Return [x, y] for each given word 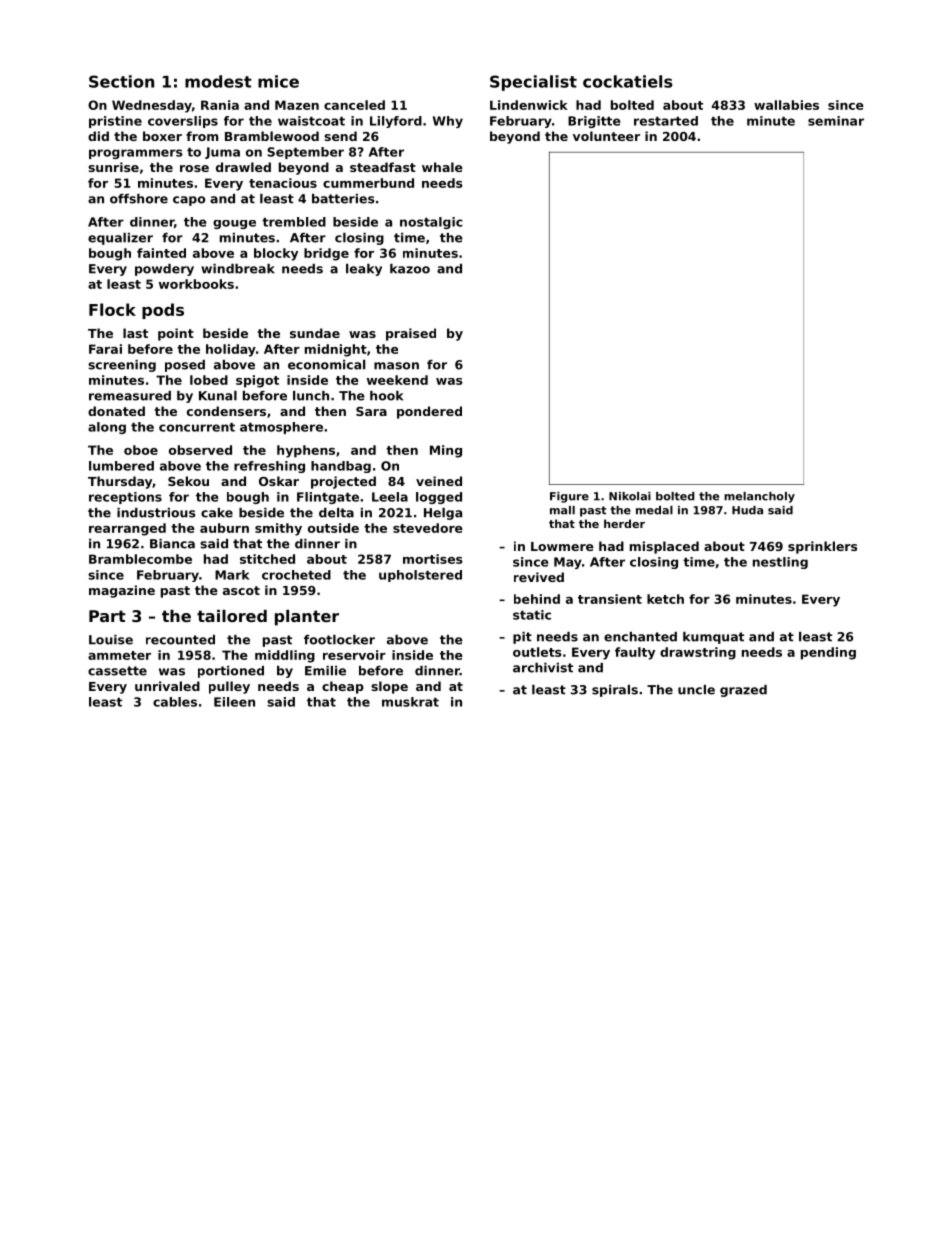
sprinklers [822, 547]
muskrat [410, 702]
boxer [162, 136]
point [176, 334]
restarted [666, 121]
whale [442, 167]
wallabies [786, 105]
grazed [743, 691]
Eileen [234, 702]
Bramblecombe [140, 559]
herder [624, 523]
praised [411, 334]
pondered [429, 412]
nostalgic [431, 223]
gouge [234, 224]
